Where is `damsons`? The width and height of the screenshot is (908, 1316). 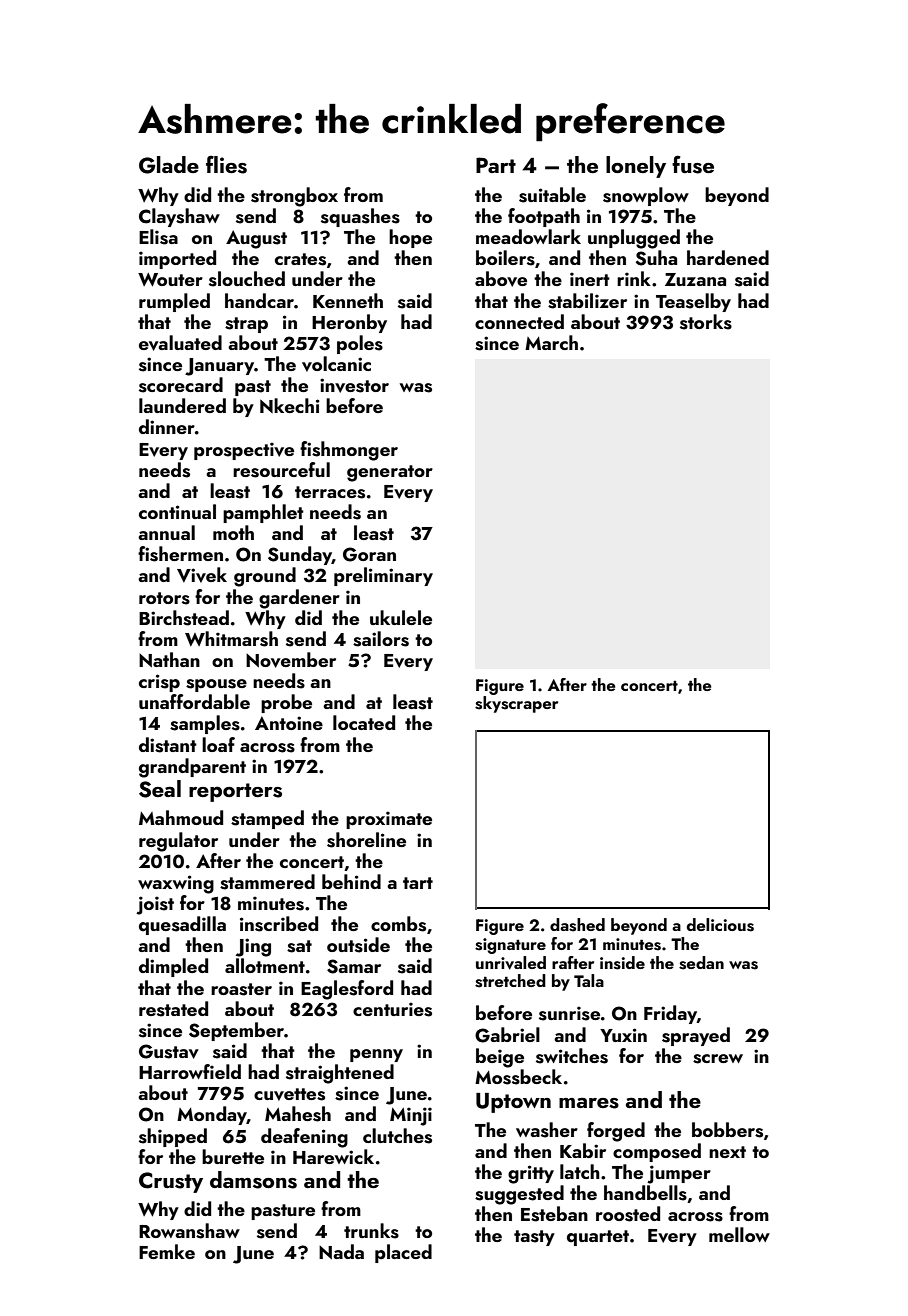
damsons is located at coordinates (253, 1180).
